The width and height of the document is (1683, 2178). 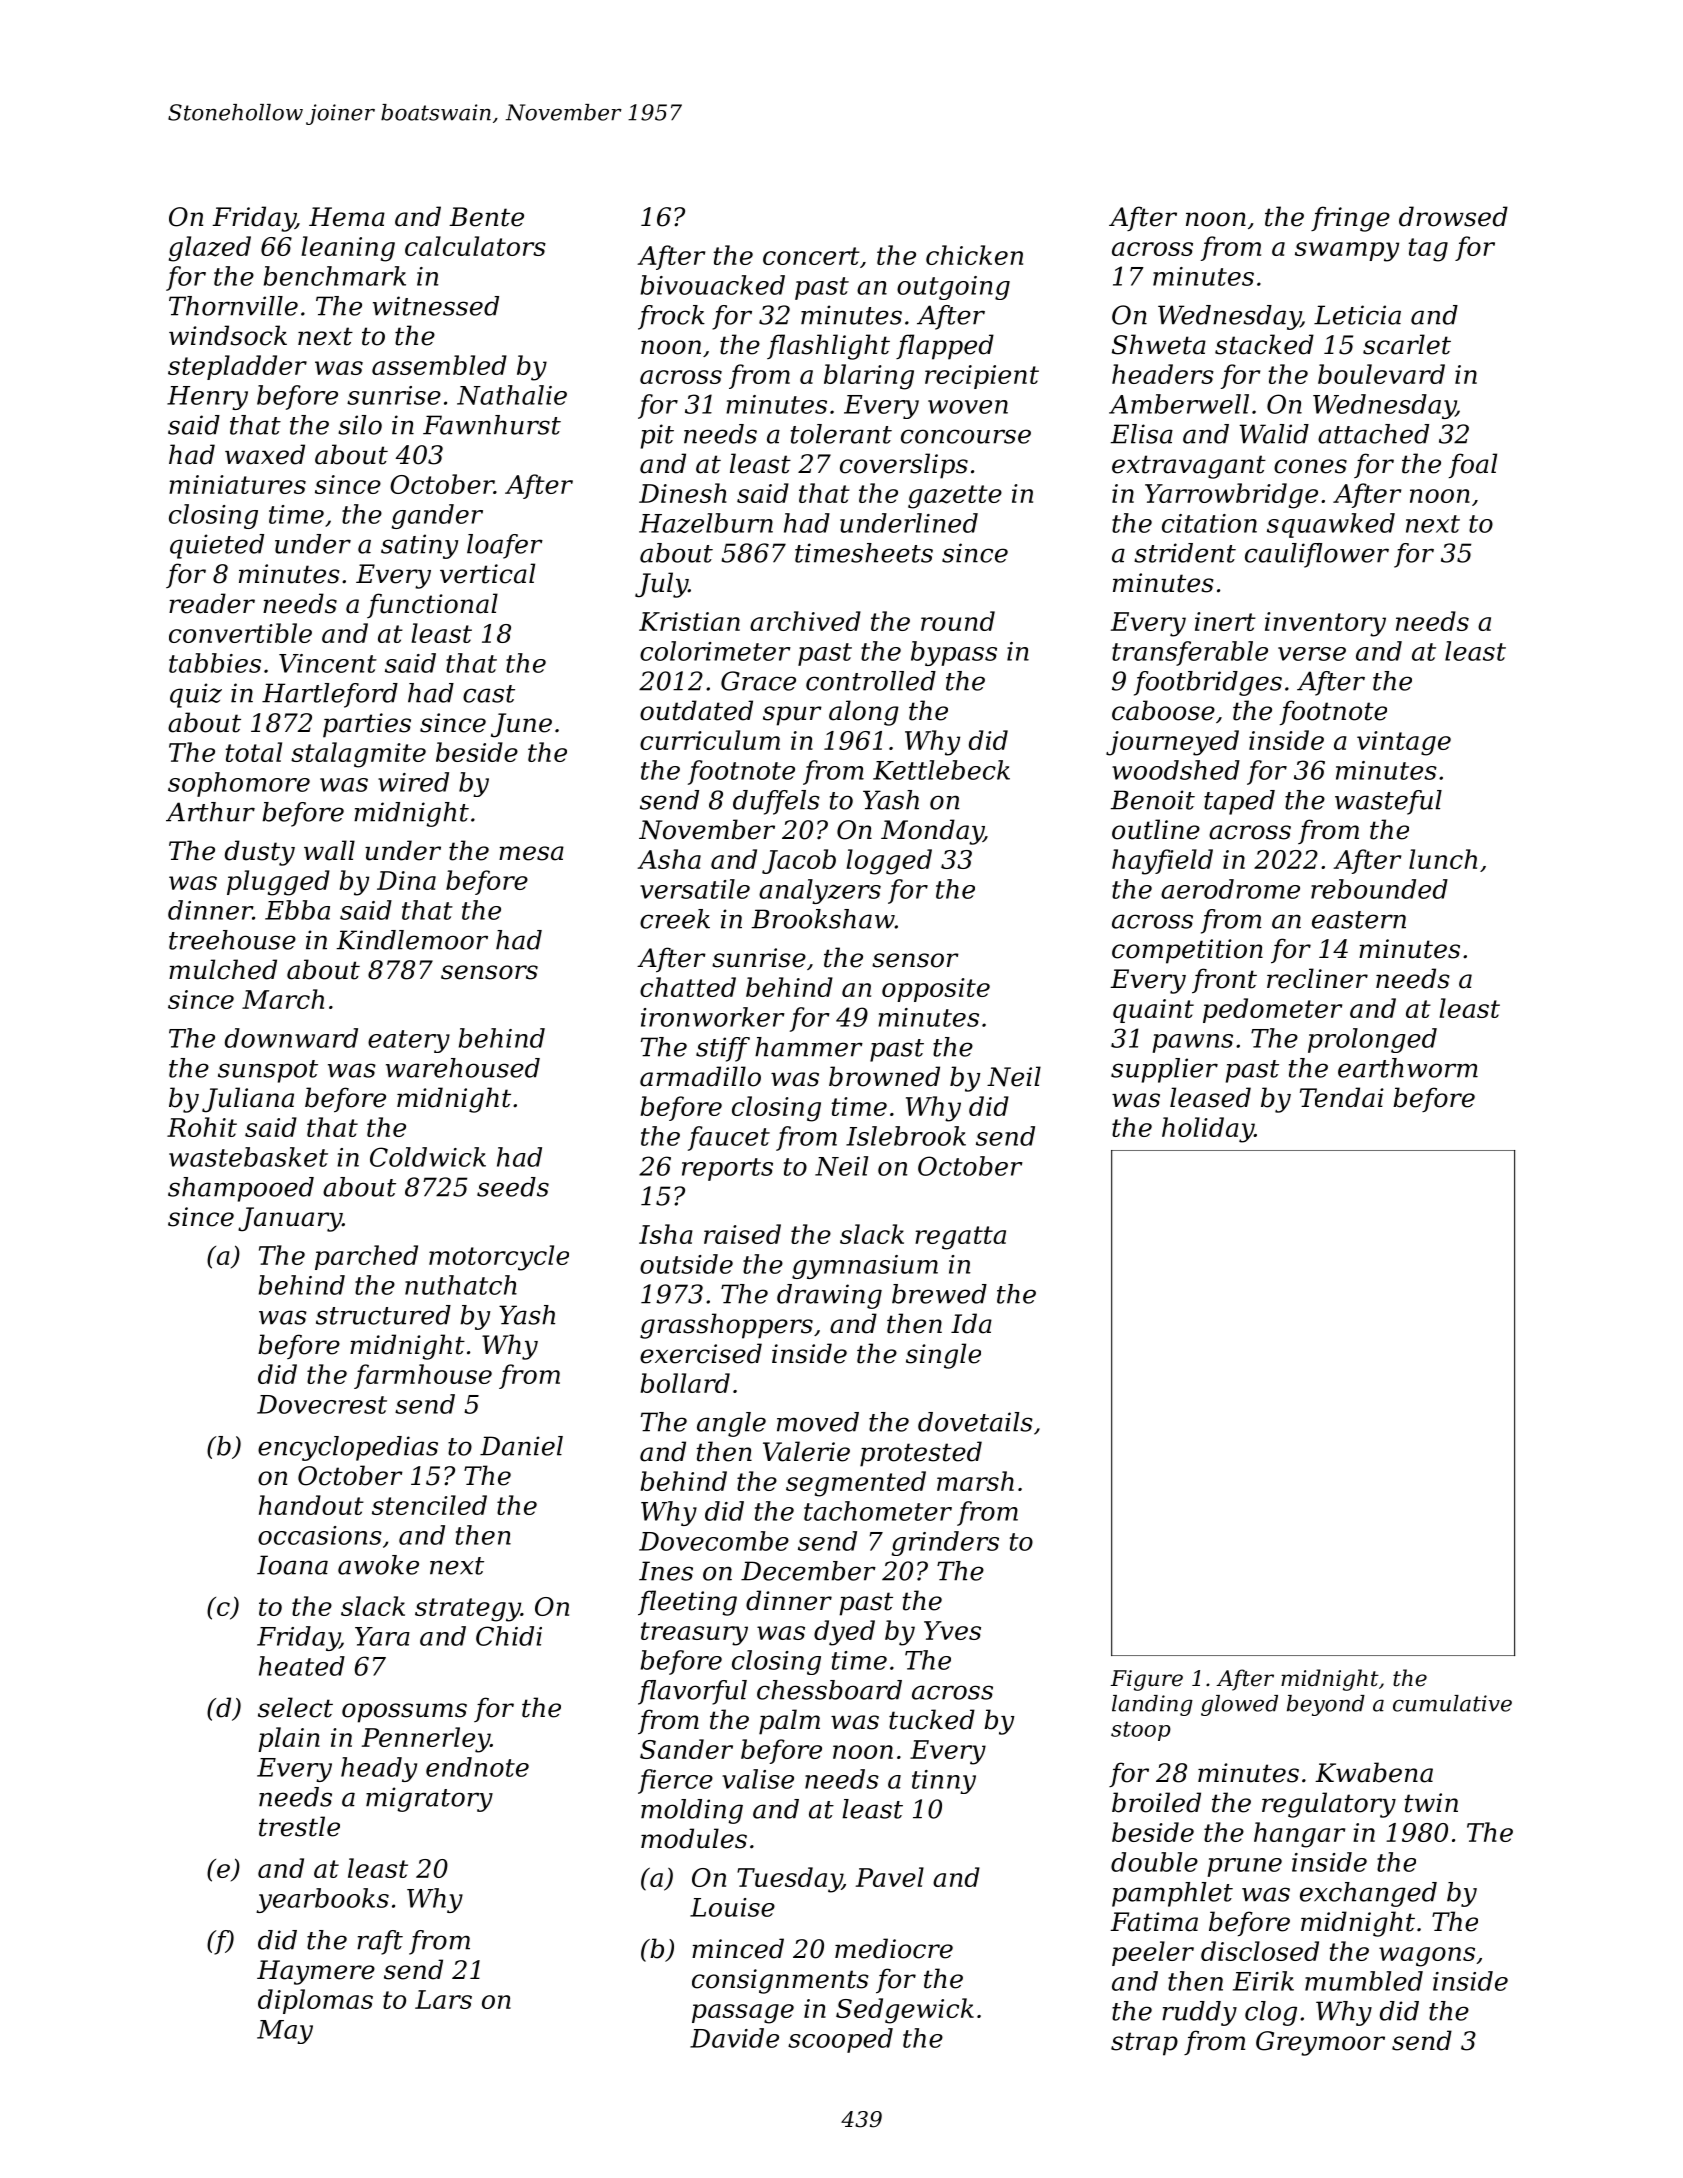 What do you see at coordinates (1264, 344) in the document?
I see `stacked` at bounding box center [1264, 344].
